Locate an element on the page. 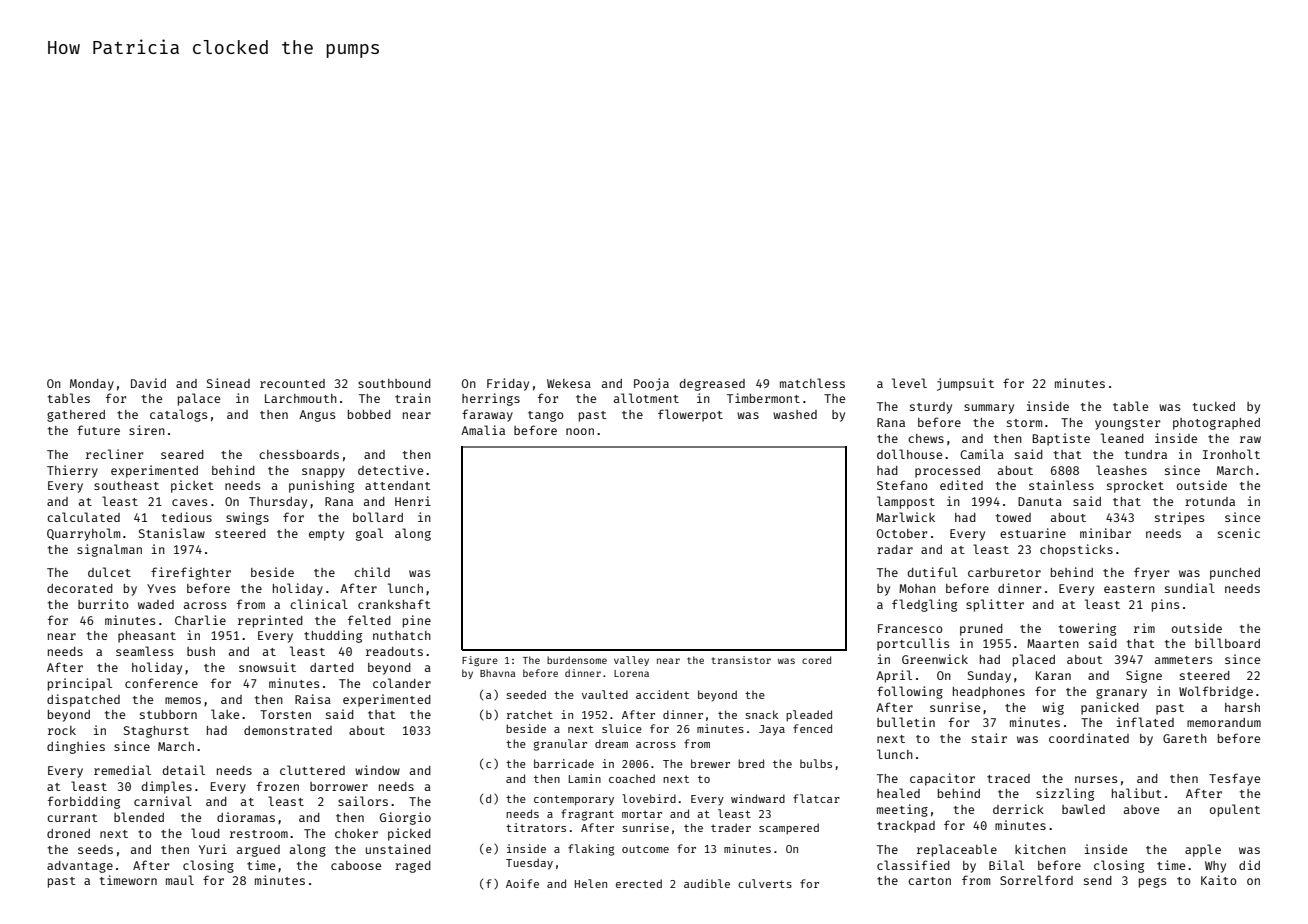 The width and height of the page is (1308, 924). Stanislaw is located at coordinates (172, 533).
